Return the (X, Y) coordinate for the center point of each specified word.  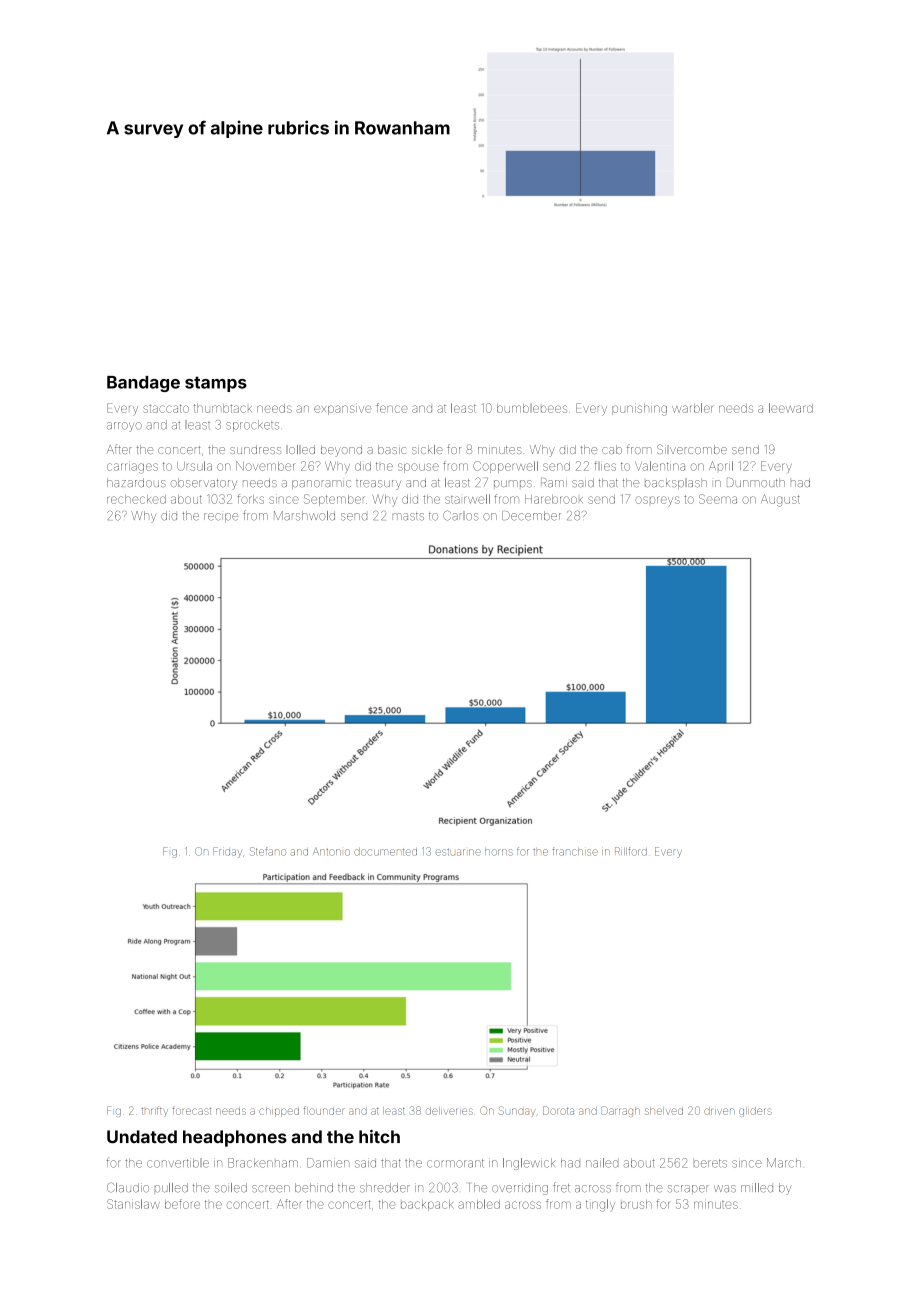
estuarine (458, 852)
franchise (575, 851)
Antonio (331, 851)
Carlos (461, 516)
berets (710, 1163)
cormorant (455, 1163)
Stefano (268, 851)
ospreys (657, 501)
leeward (791, 408)
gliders (755, 1112)
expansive (342, 410)
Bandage (143, 384)
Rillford (631, 851)
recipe (221, 517)
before (182, 1204)
